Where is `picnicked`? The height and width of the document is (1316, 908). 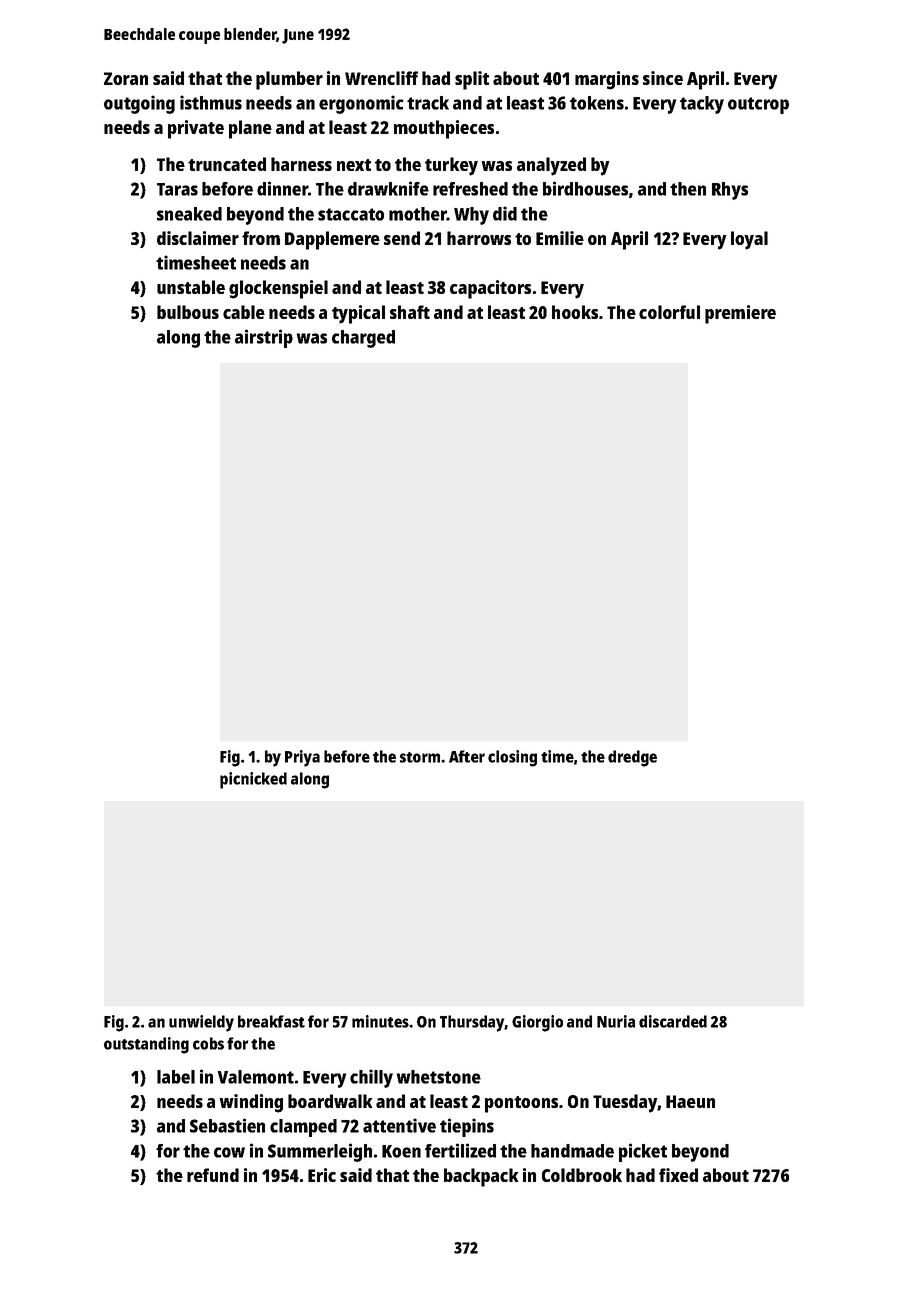
picnicked is located at coordinates (253, 780).
